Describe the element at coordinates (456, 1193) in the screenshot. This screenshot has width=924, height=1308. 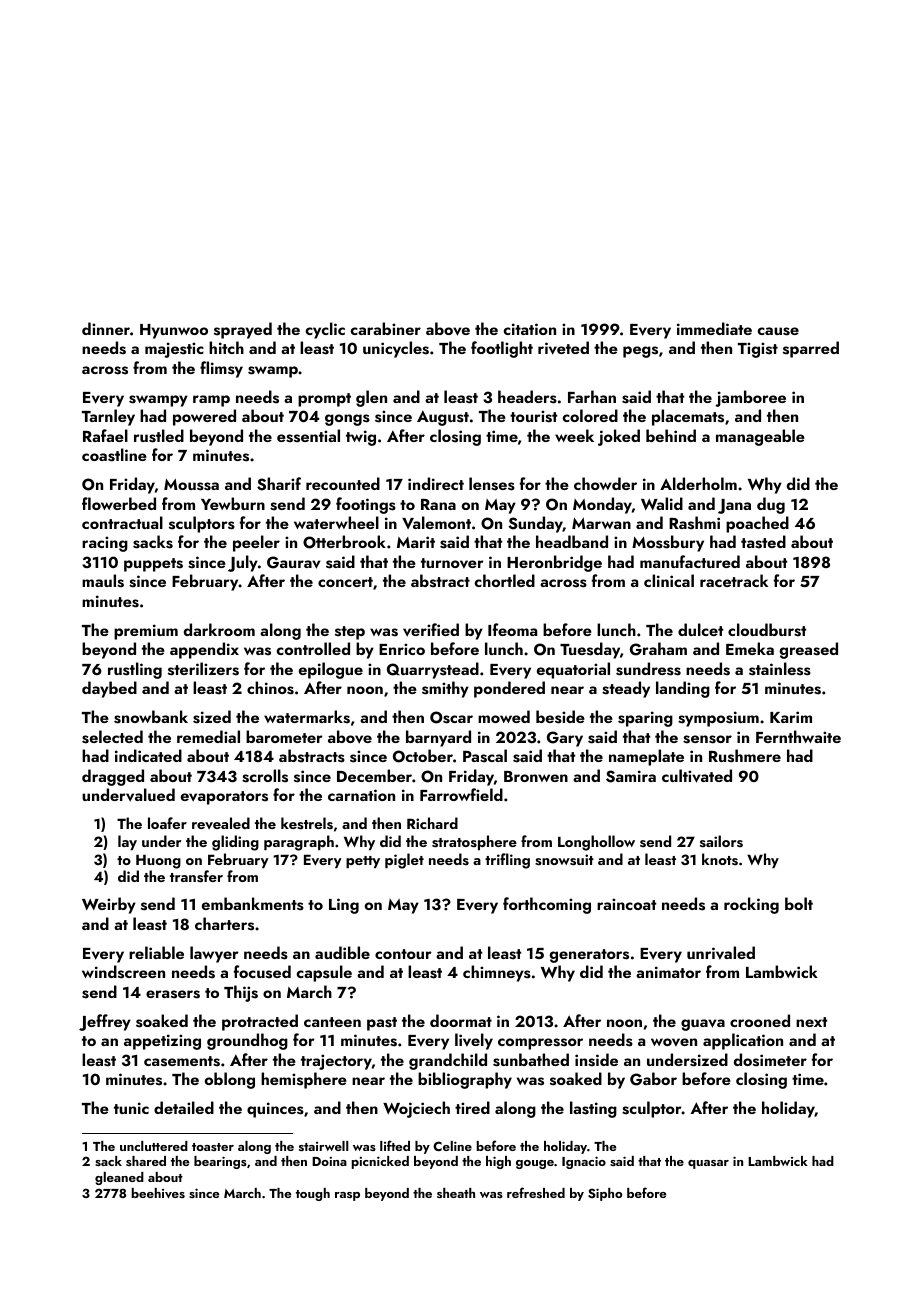
I see `sheath` at that location.
